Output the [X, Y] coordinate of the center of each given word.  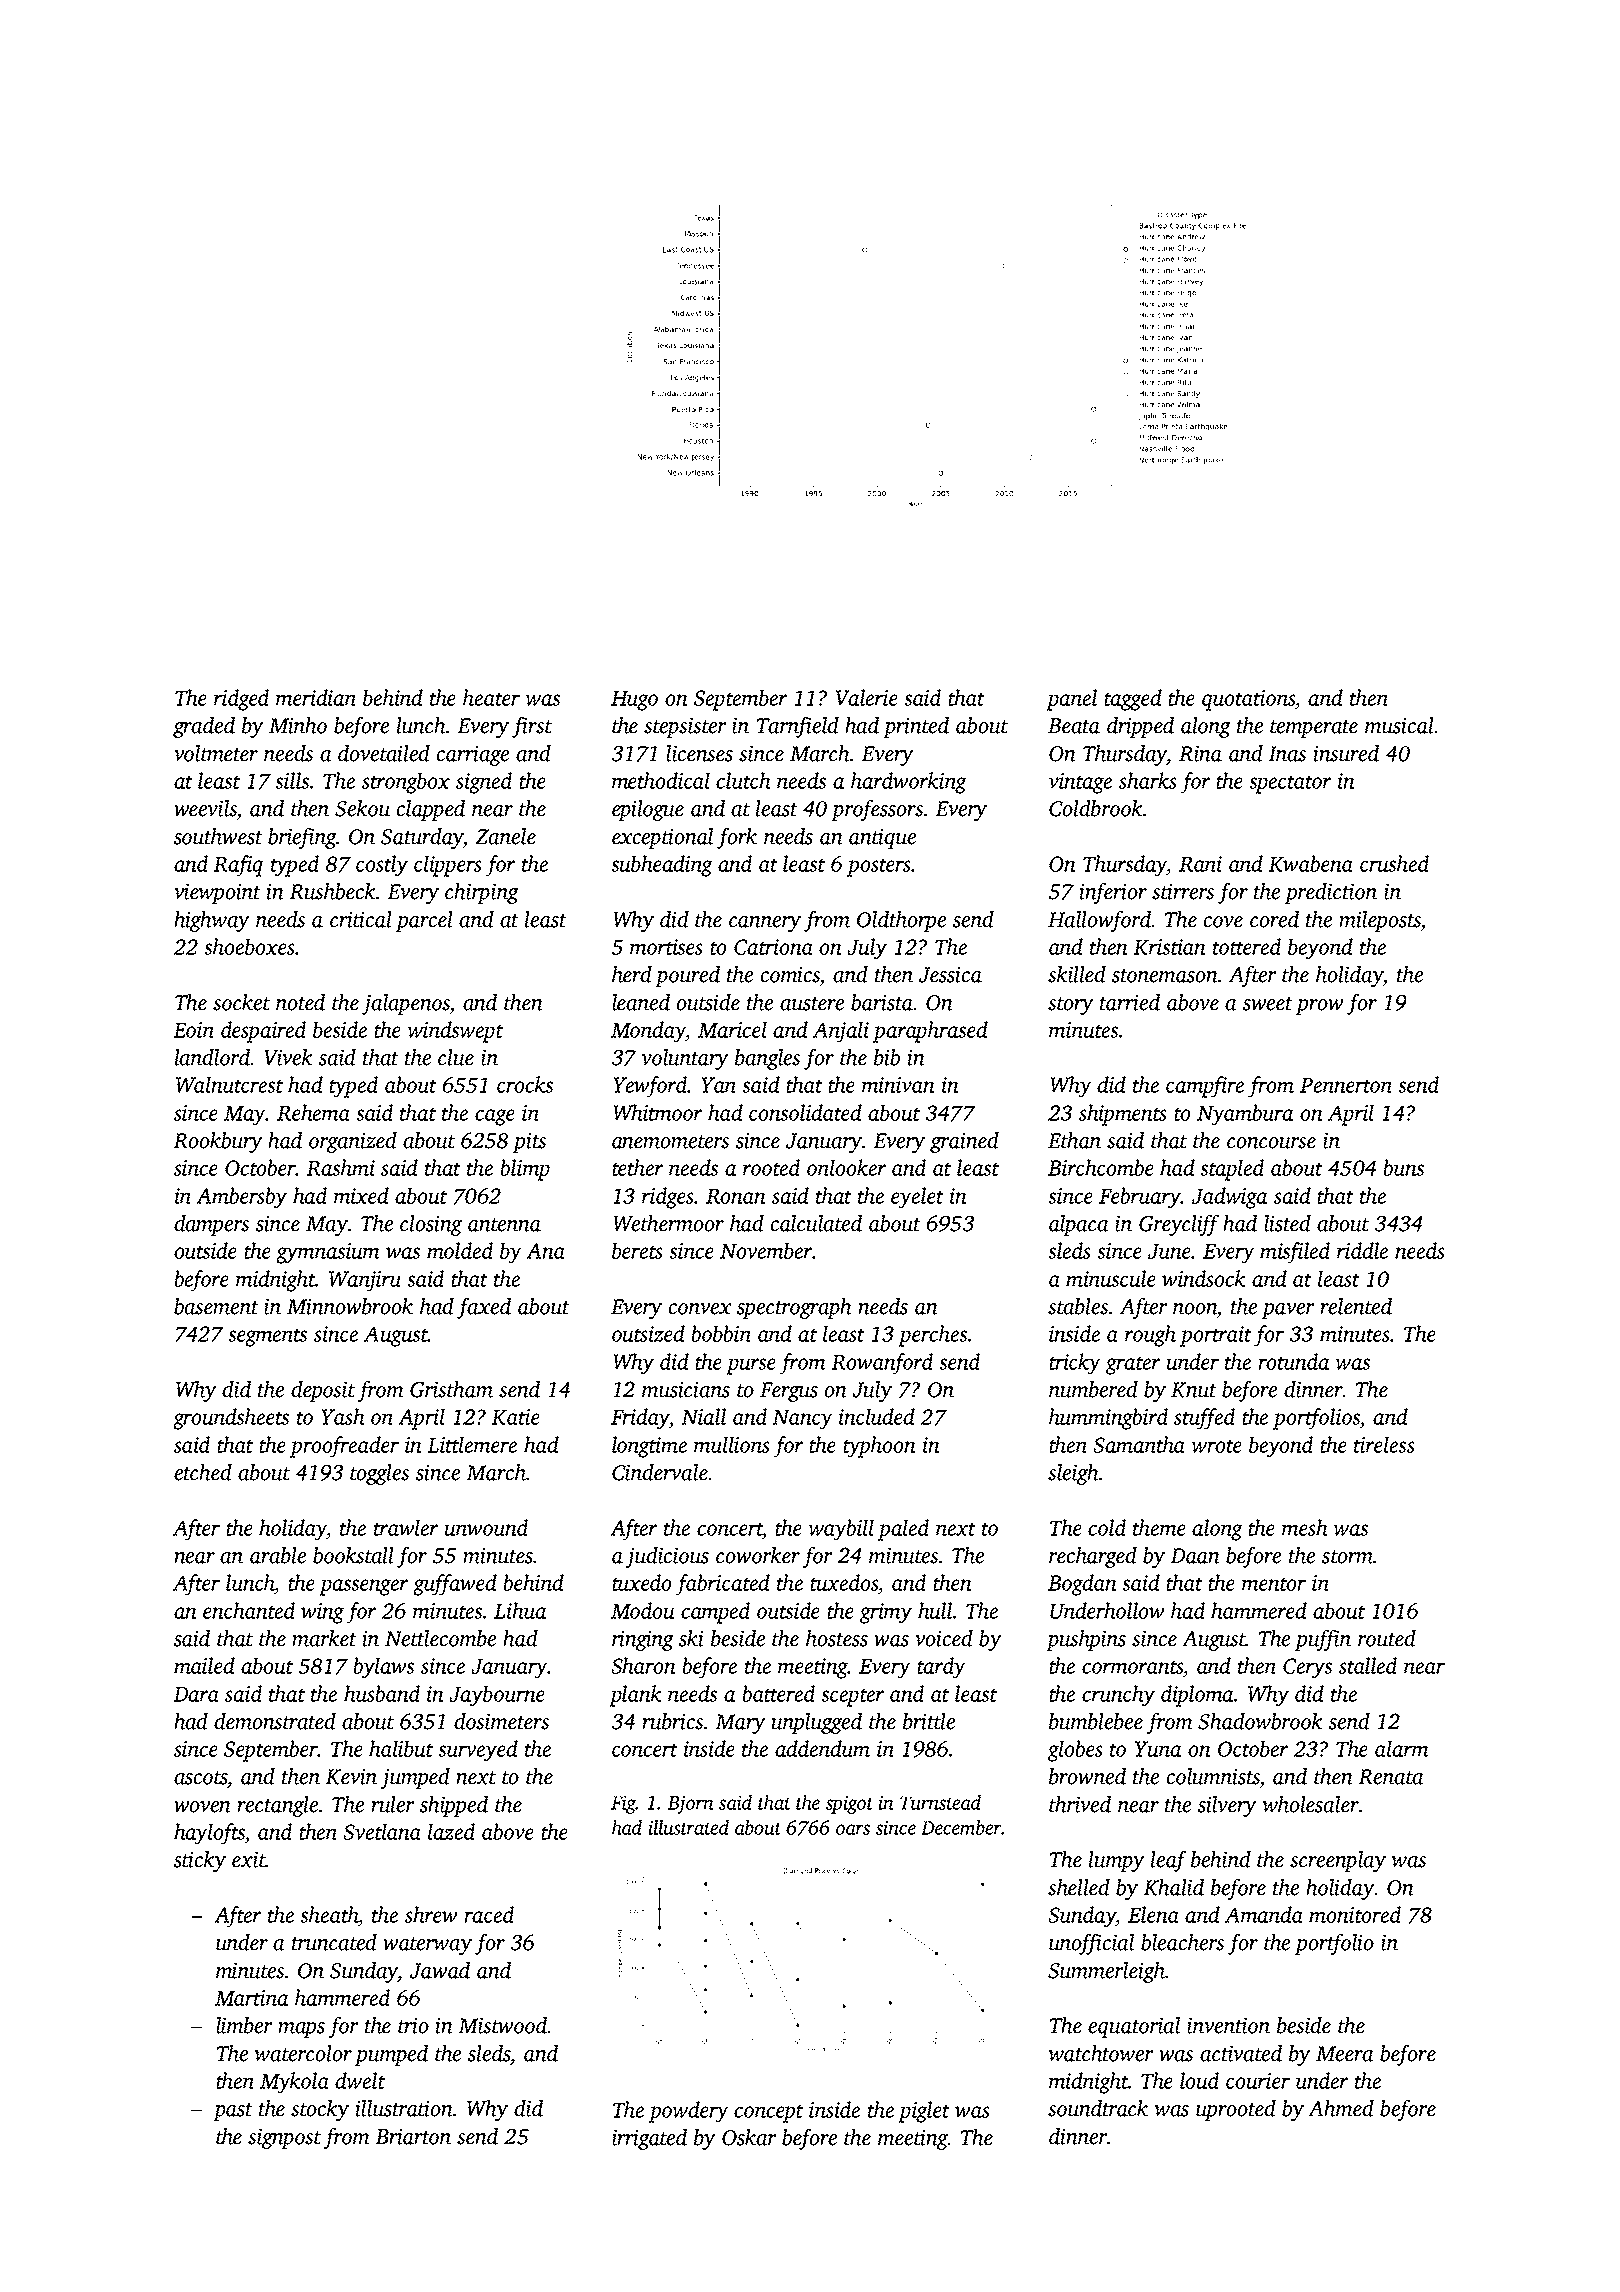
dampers [211, 1225]
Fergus [789, 1392]
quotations [1248, 700]
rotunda [1293, 1361]
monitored [1355, 1914]
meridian [316, 697]
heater [491, 697]
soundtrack [1098, 2108]
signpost [284, 2138]
